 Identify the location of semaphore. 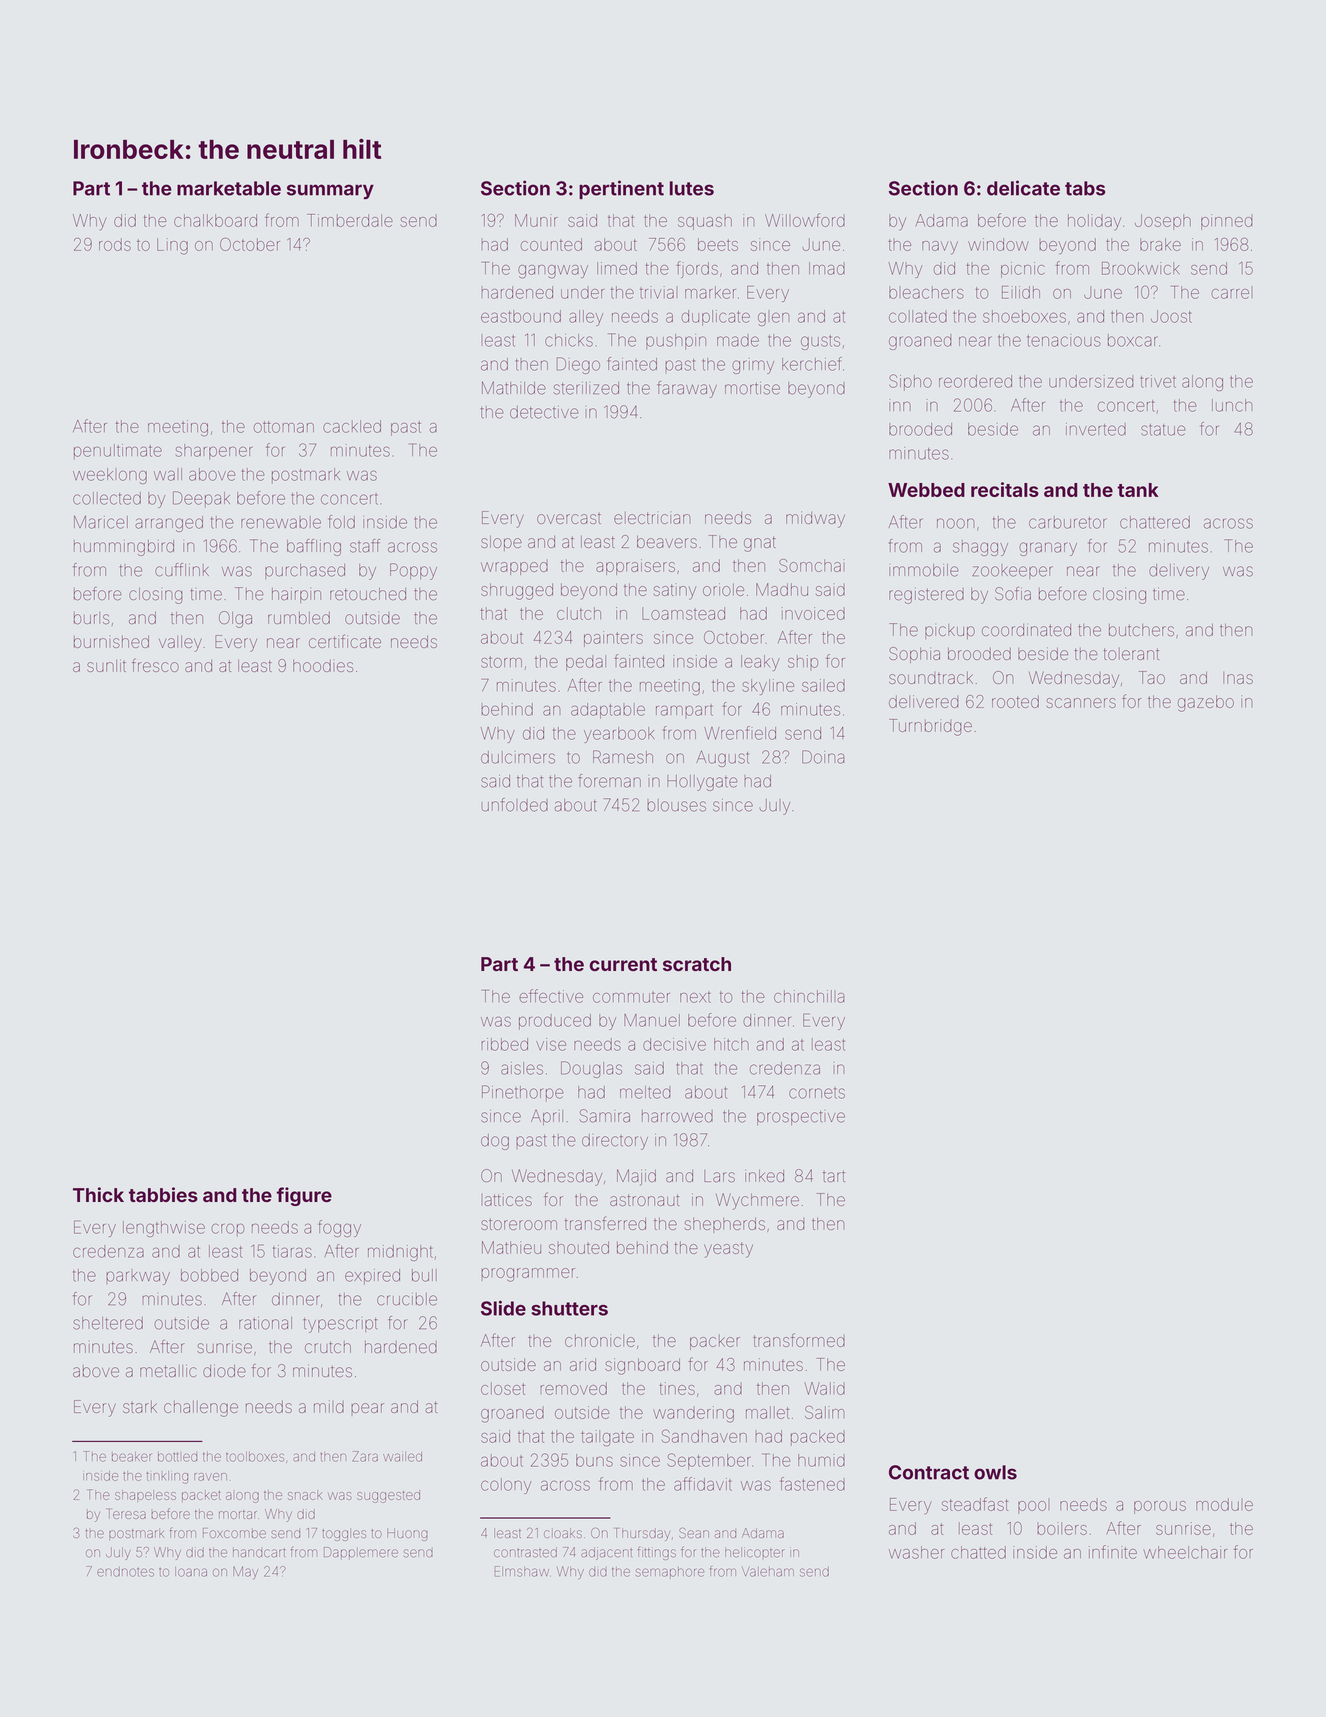
(670, 1573).
